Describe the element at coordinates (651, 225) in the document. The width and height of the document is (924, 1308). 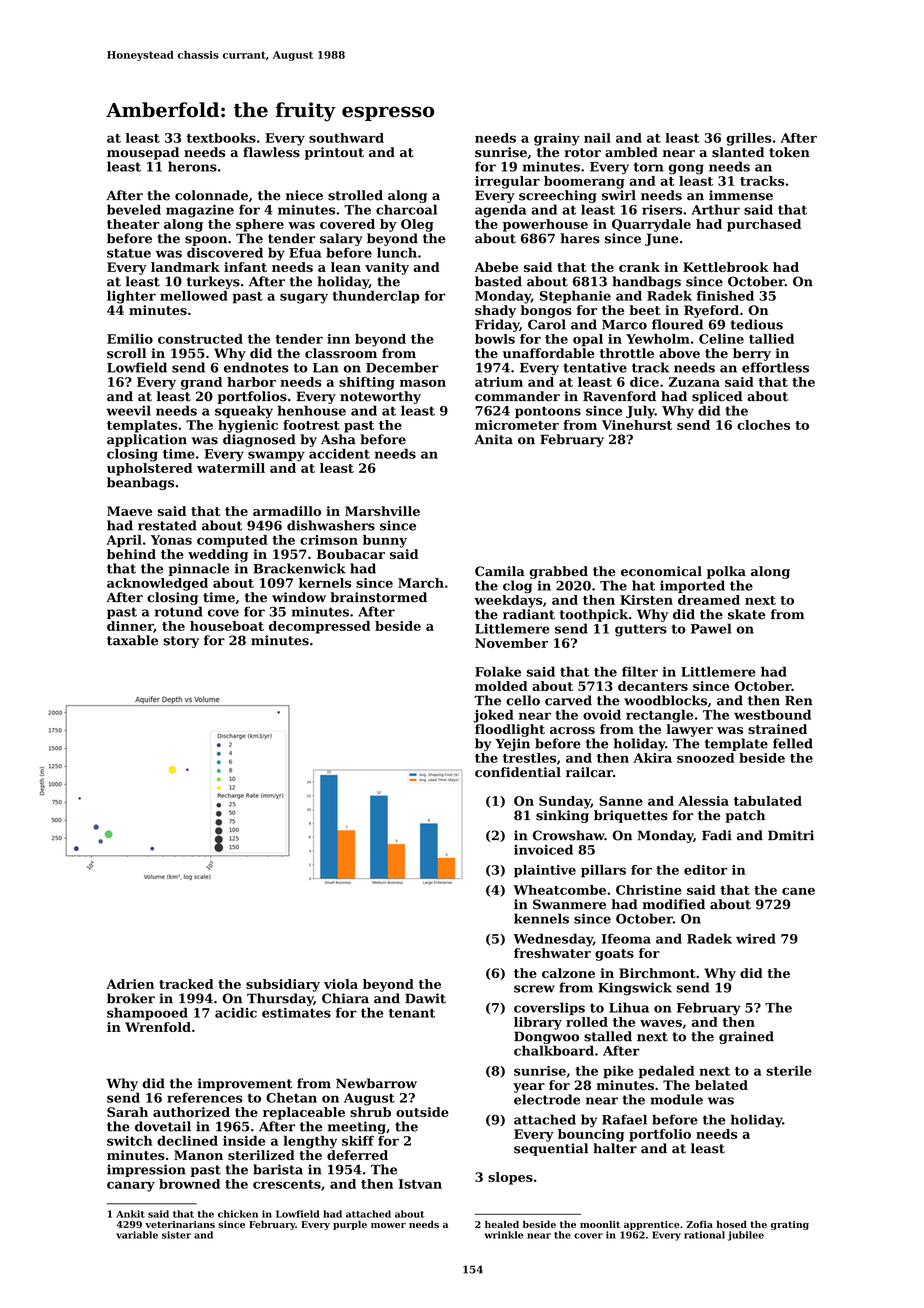
I see `Quarrydale` at that location.
